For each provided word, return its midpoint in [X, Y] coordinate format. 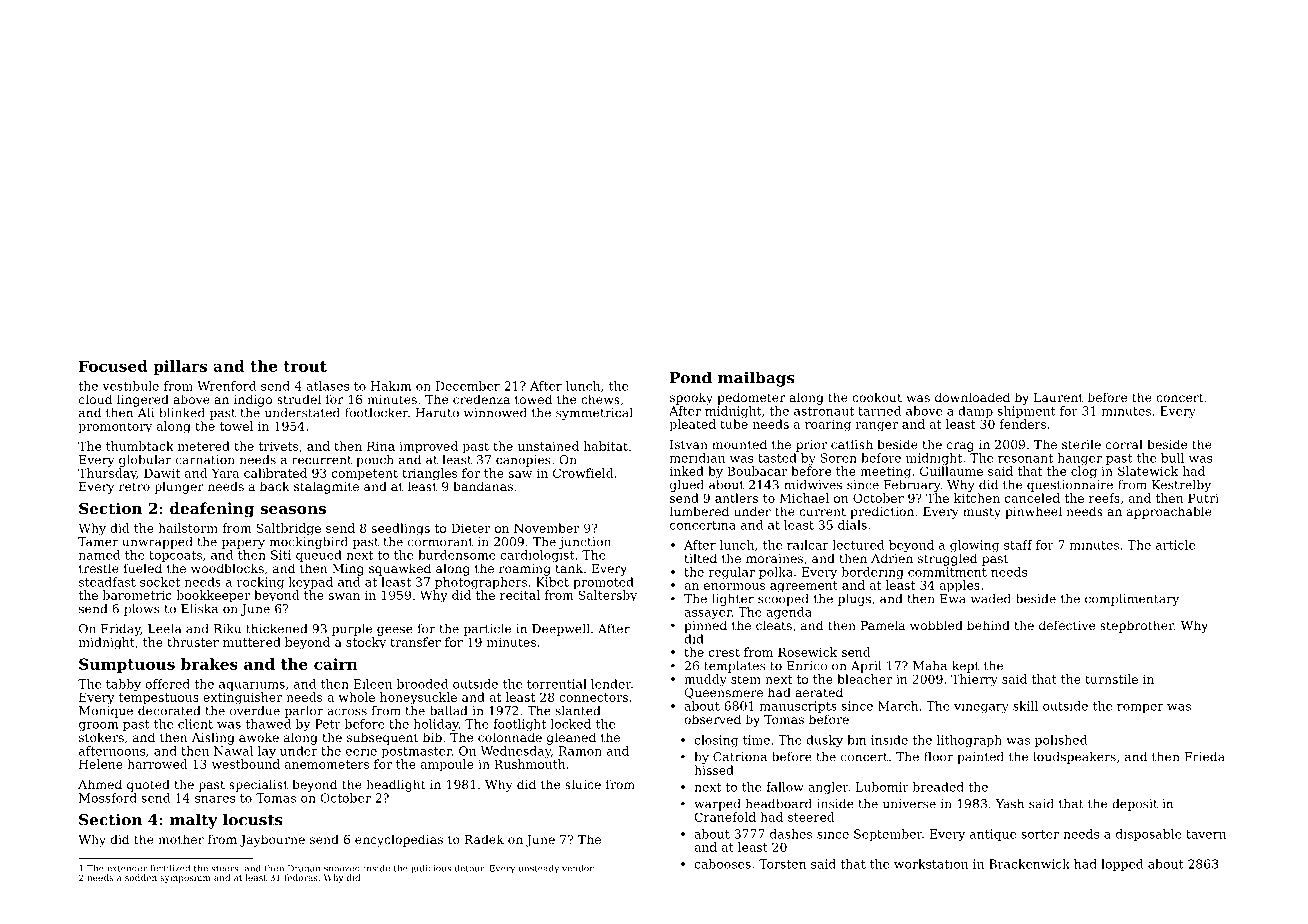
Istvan [689, 444]
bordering [872, 573]
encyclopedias [399, 840]
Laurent [1058, 397]
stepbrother [1137, 626]
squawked [400, 569]
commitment [947, 572]
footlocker [376, 413]
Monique [106, 712]
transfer [415, 642]
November [546, 528]
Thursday [107, 474]
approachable [1169, 512]
